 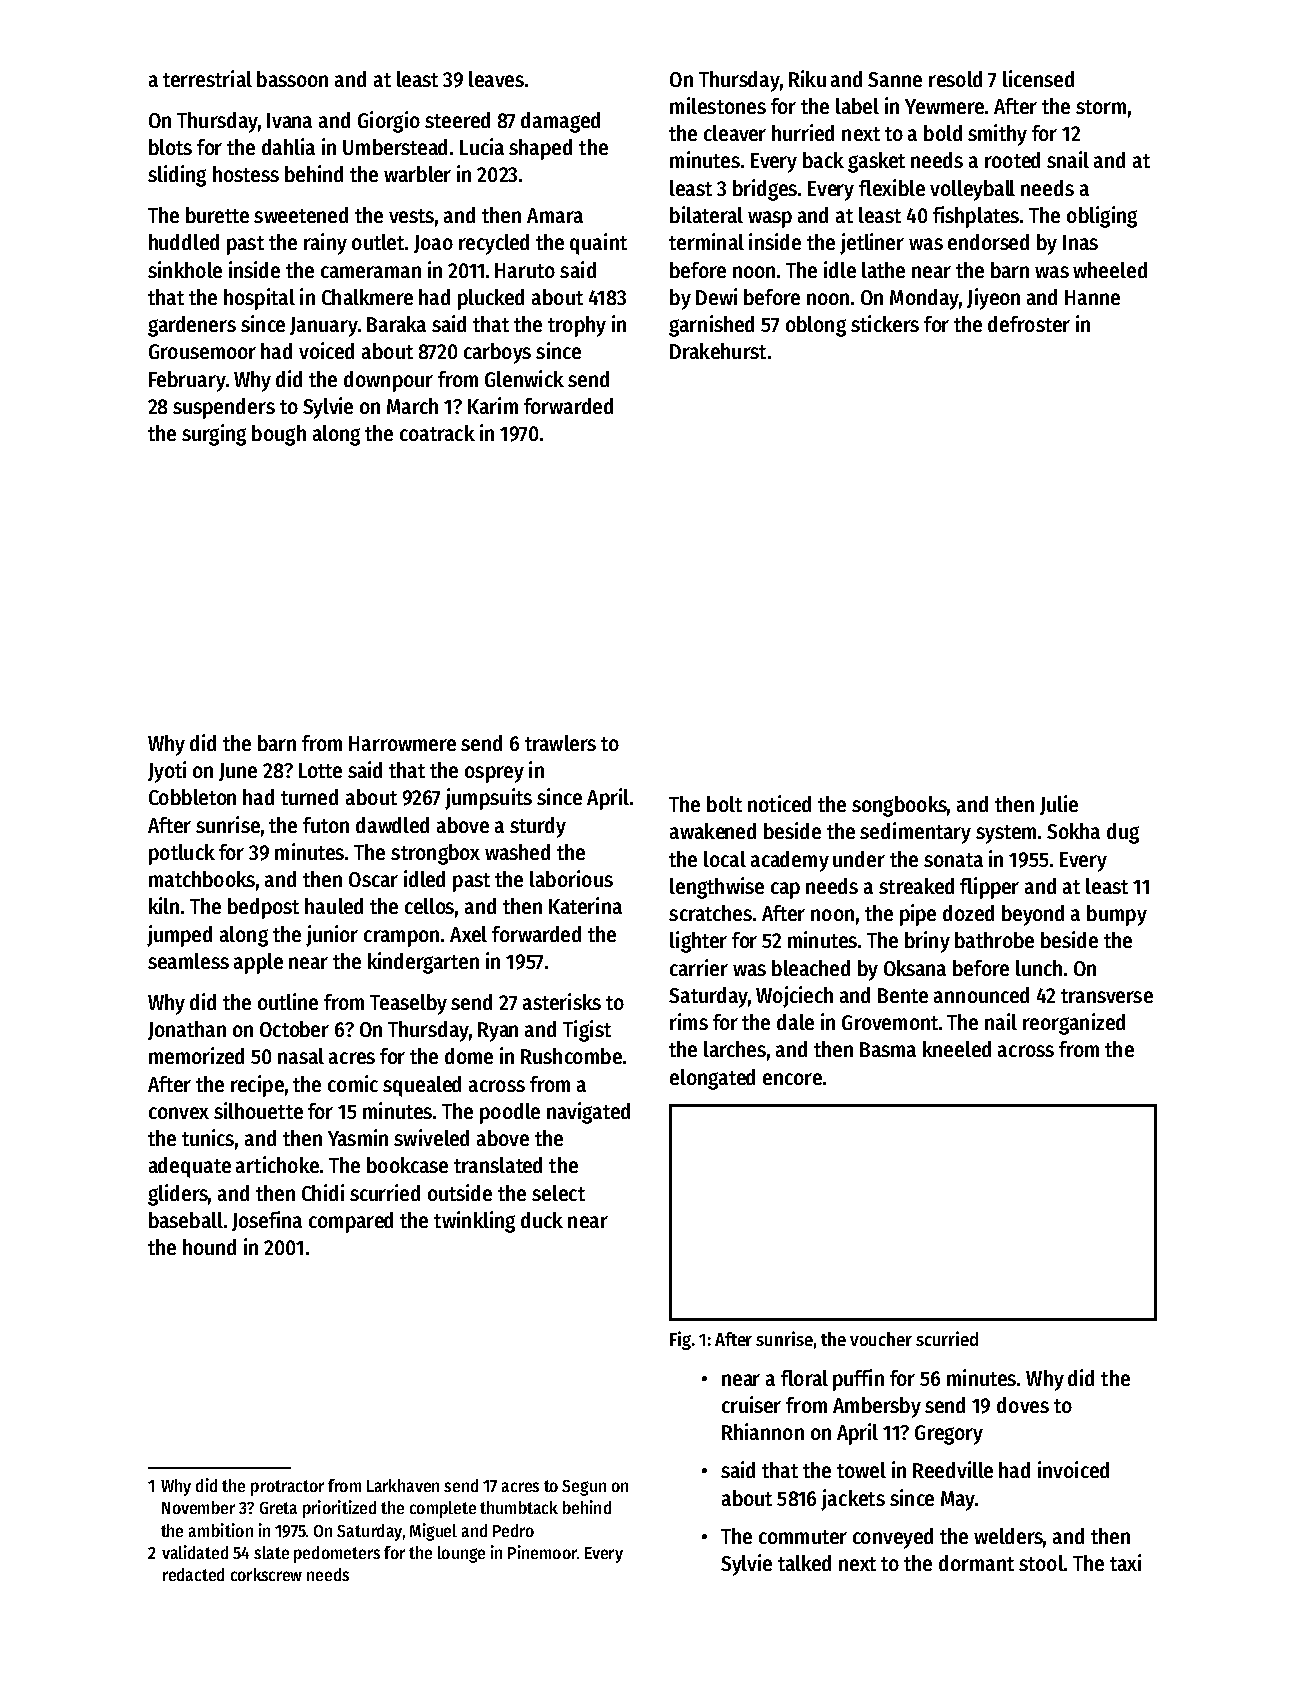 What do you see at coordinates (179, 1113) in the screenshot?
I see `convex` at bounding box center [179, 1113].
